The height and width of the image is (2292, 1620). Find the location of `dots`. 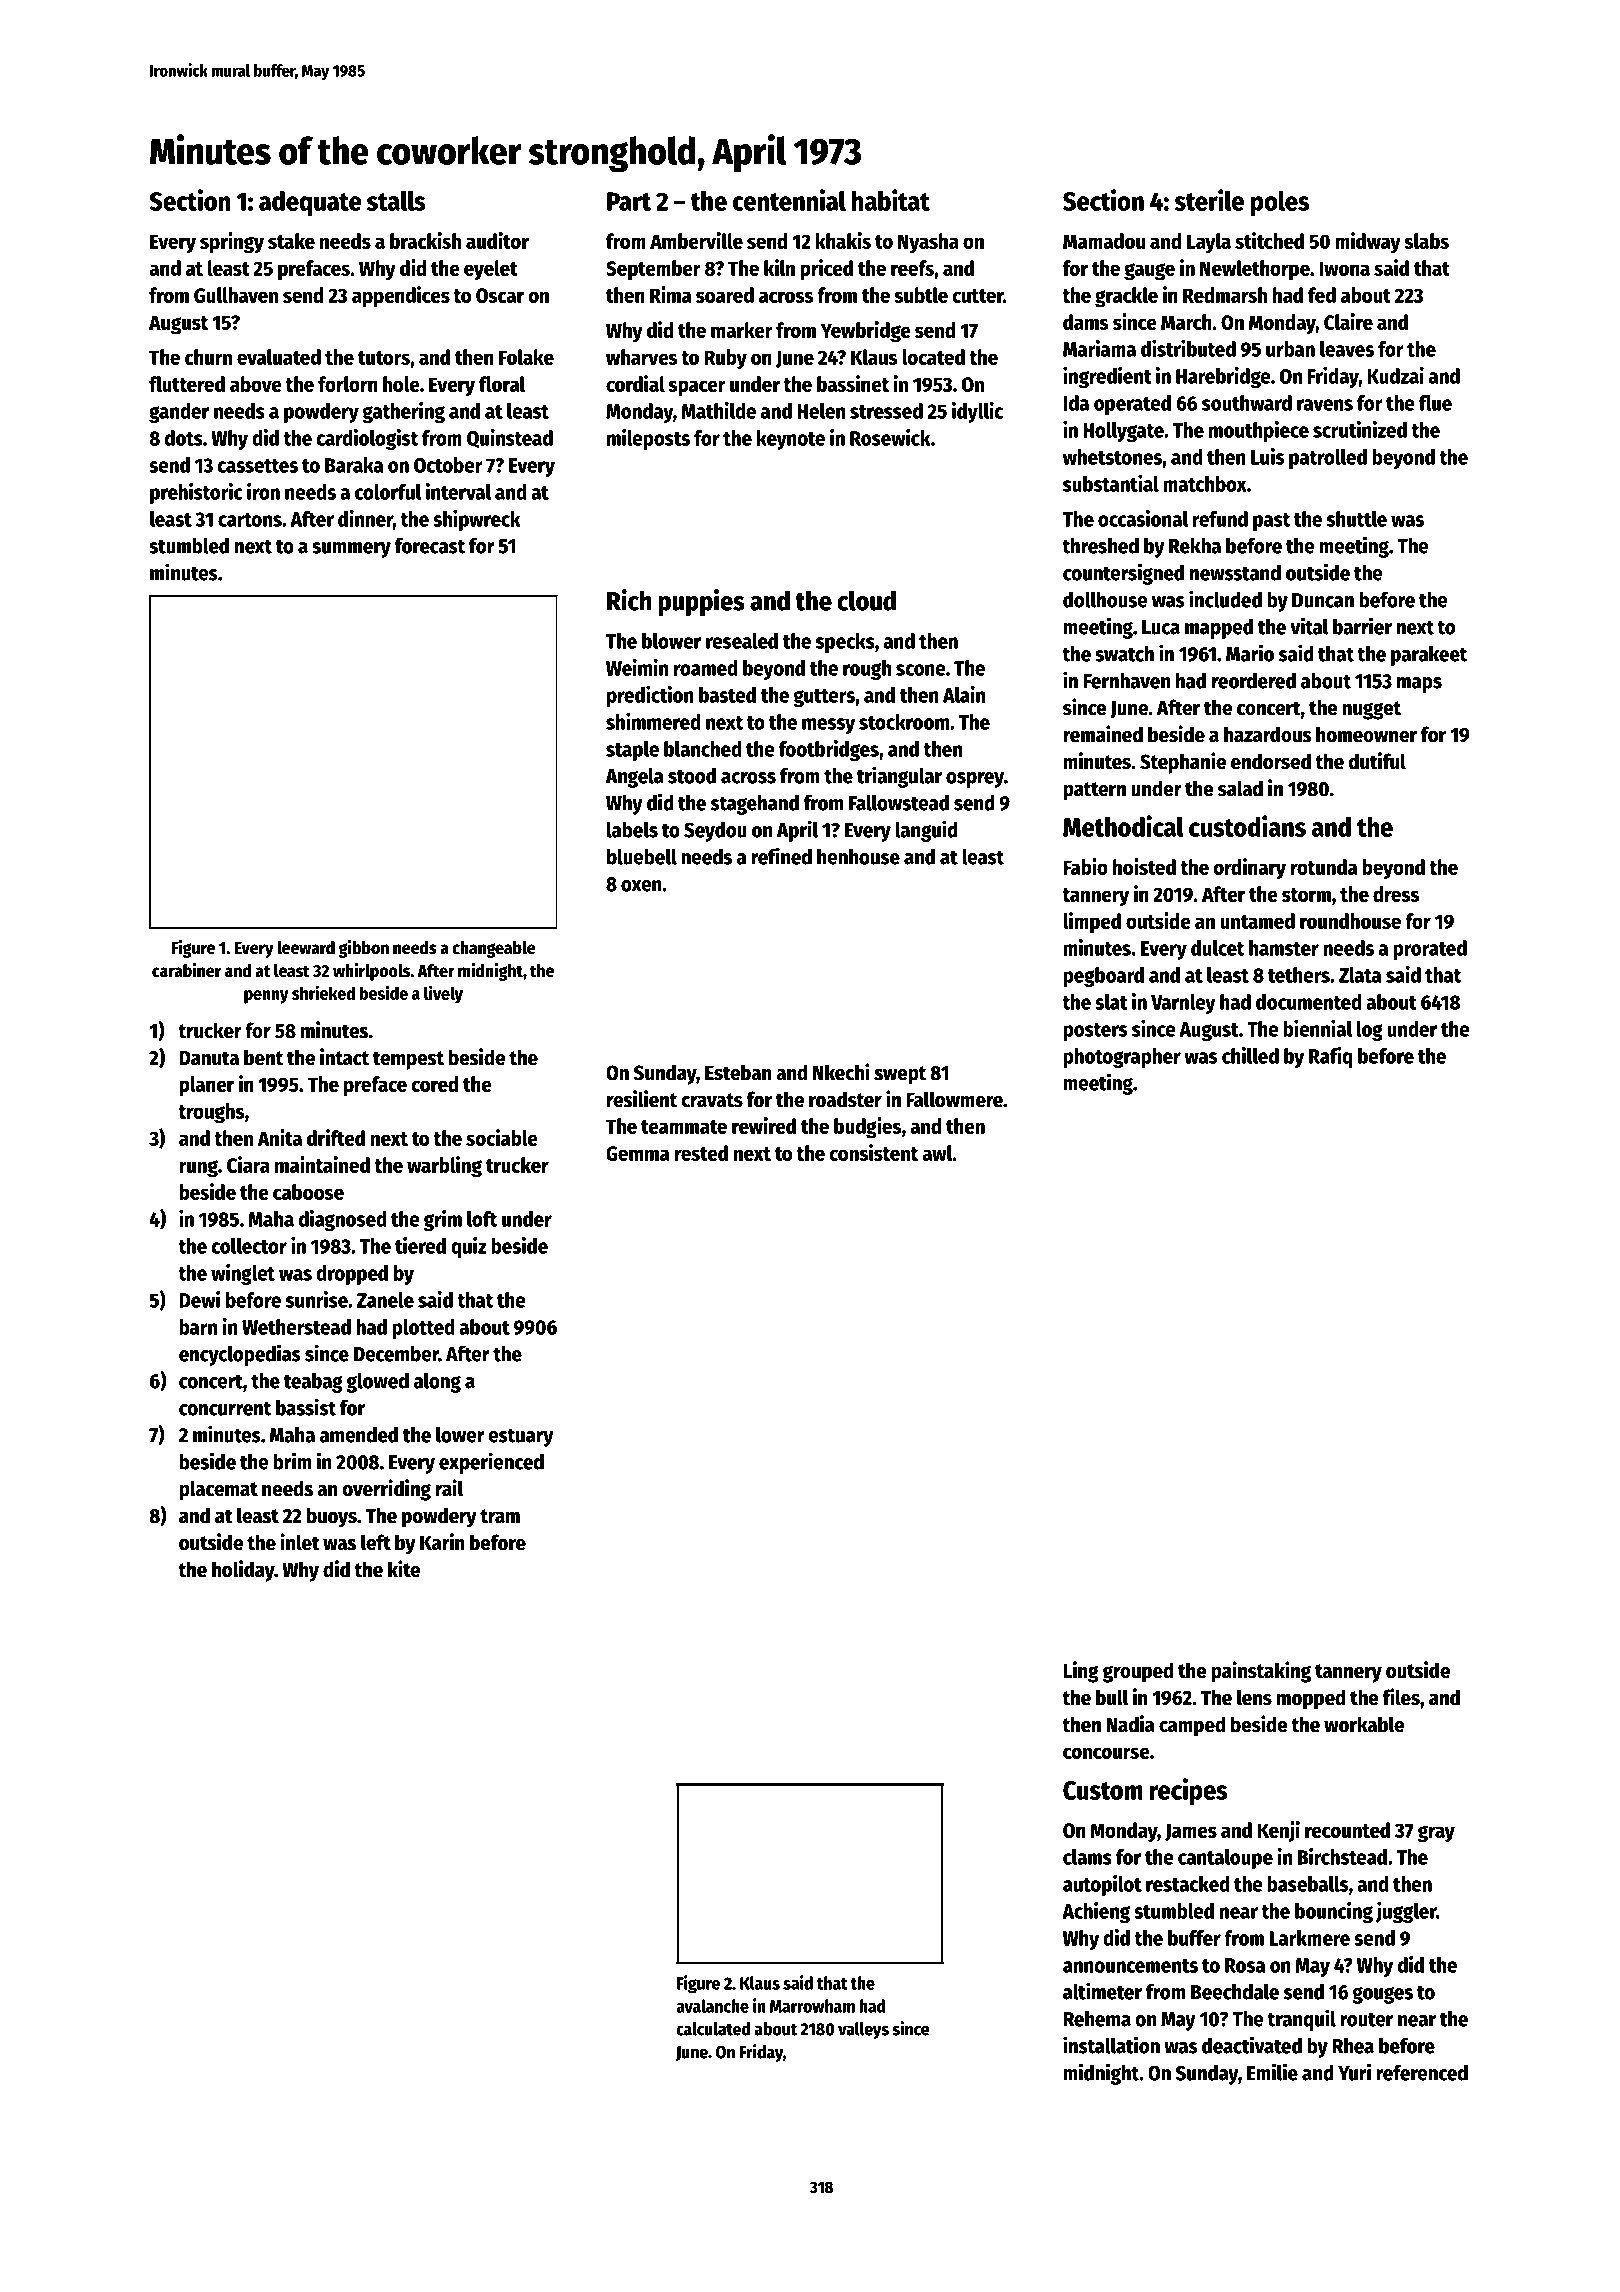

dots is located at coordinates (184, 438).
